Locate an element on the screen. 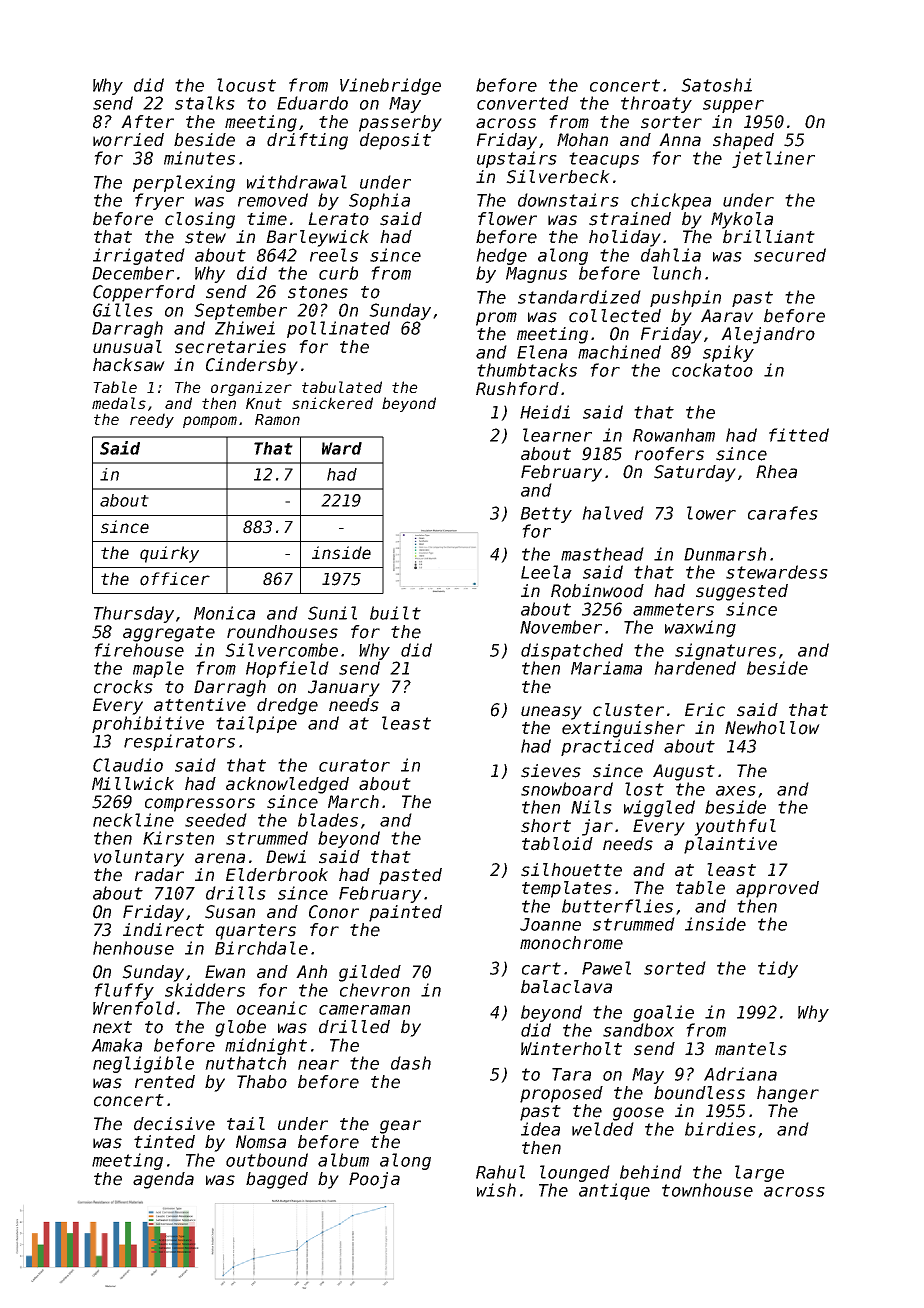 Image resolution: width=924 pixels, height=1308 pixels. Rushford is located at coordinates (517, 389).
